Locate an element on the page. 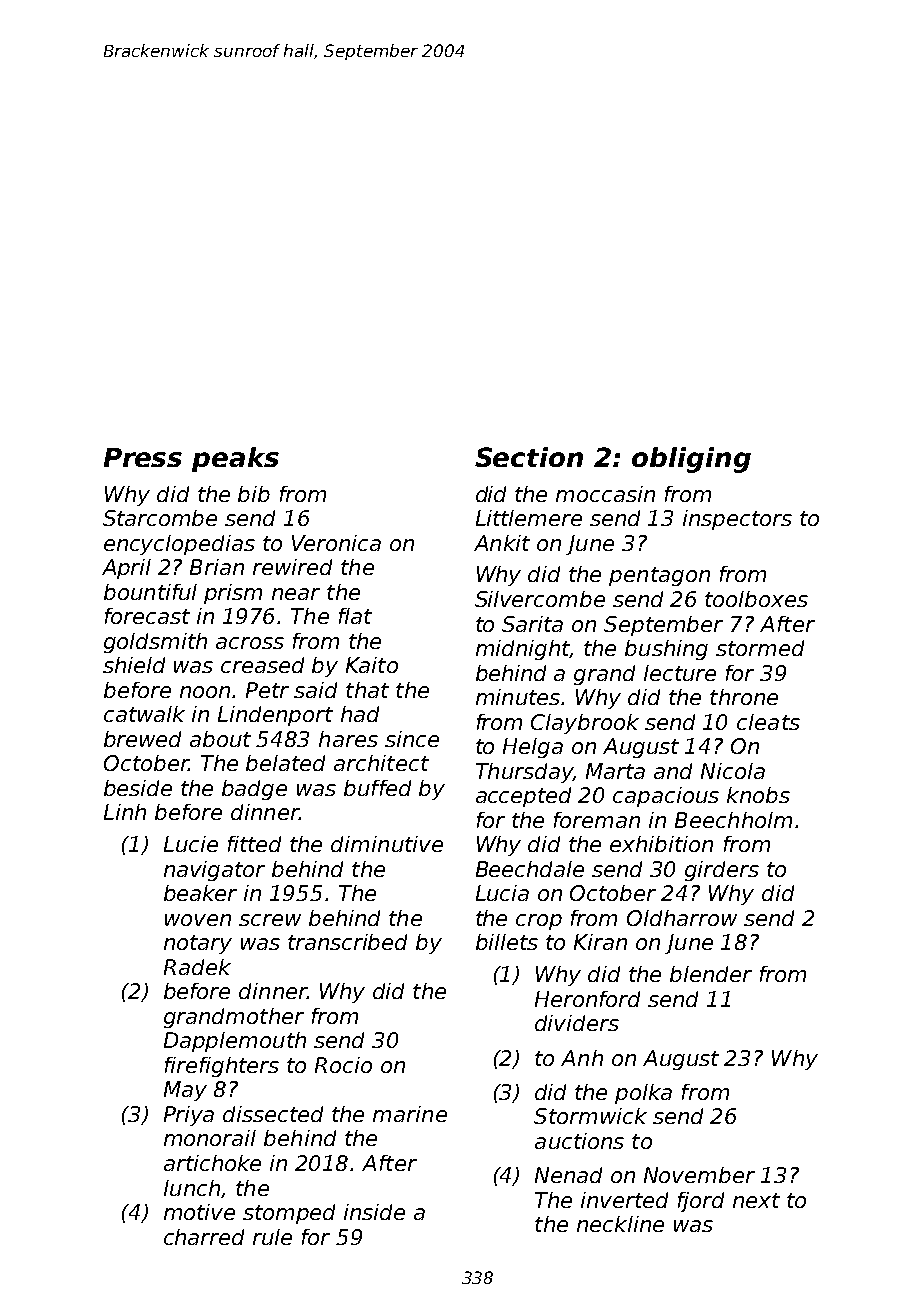 The image size is (924, 1314). marine is located at coordinates (410, 1114).
